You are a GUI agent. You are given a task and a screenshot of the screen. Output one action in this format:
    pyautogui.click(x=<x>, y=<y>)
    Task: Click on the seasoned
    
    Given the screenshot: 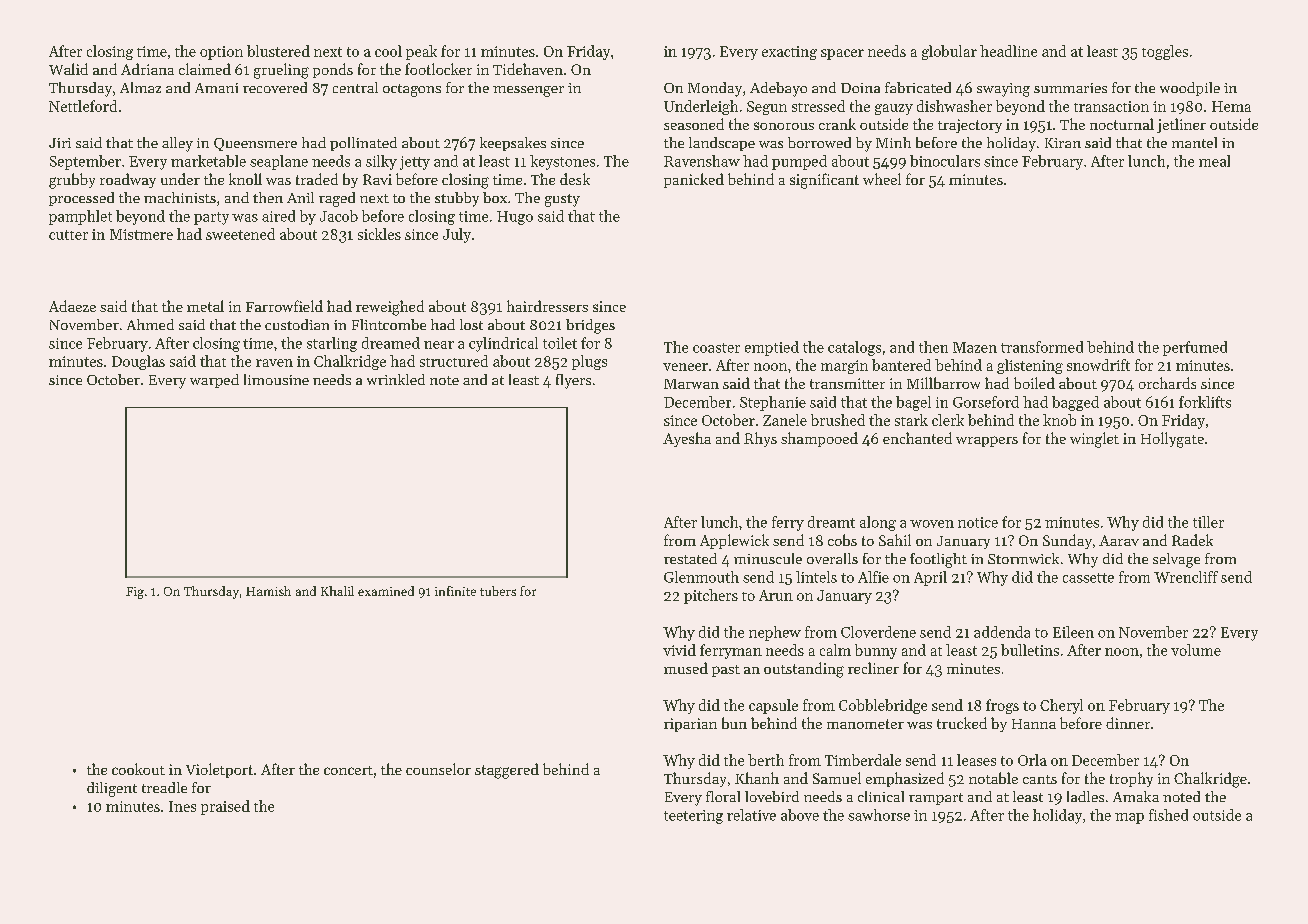 What is the action you would take?
    pyautogui.click(x=694, y=124)
